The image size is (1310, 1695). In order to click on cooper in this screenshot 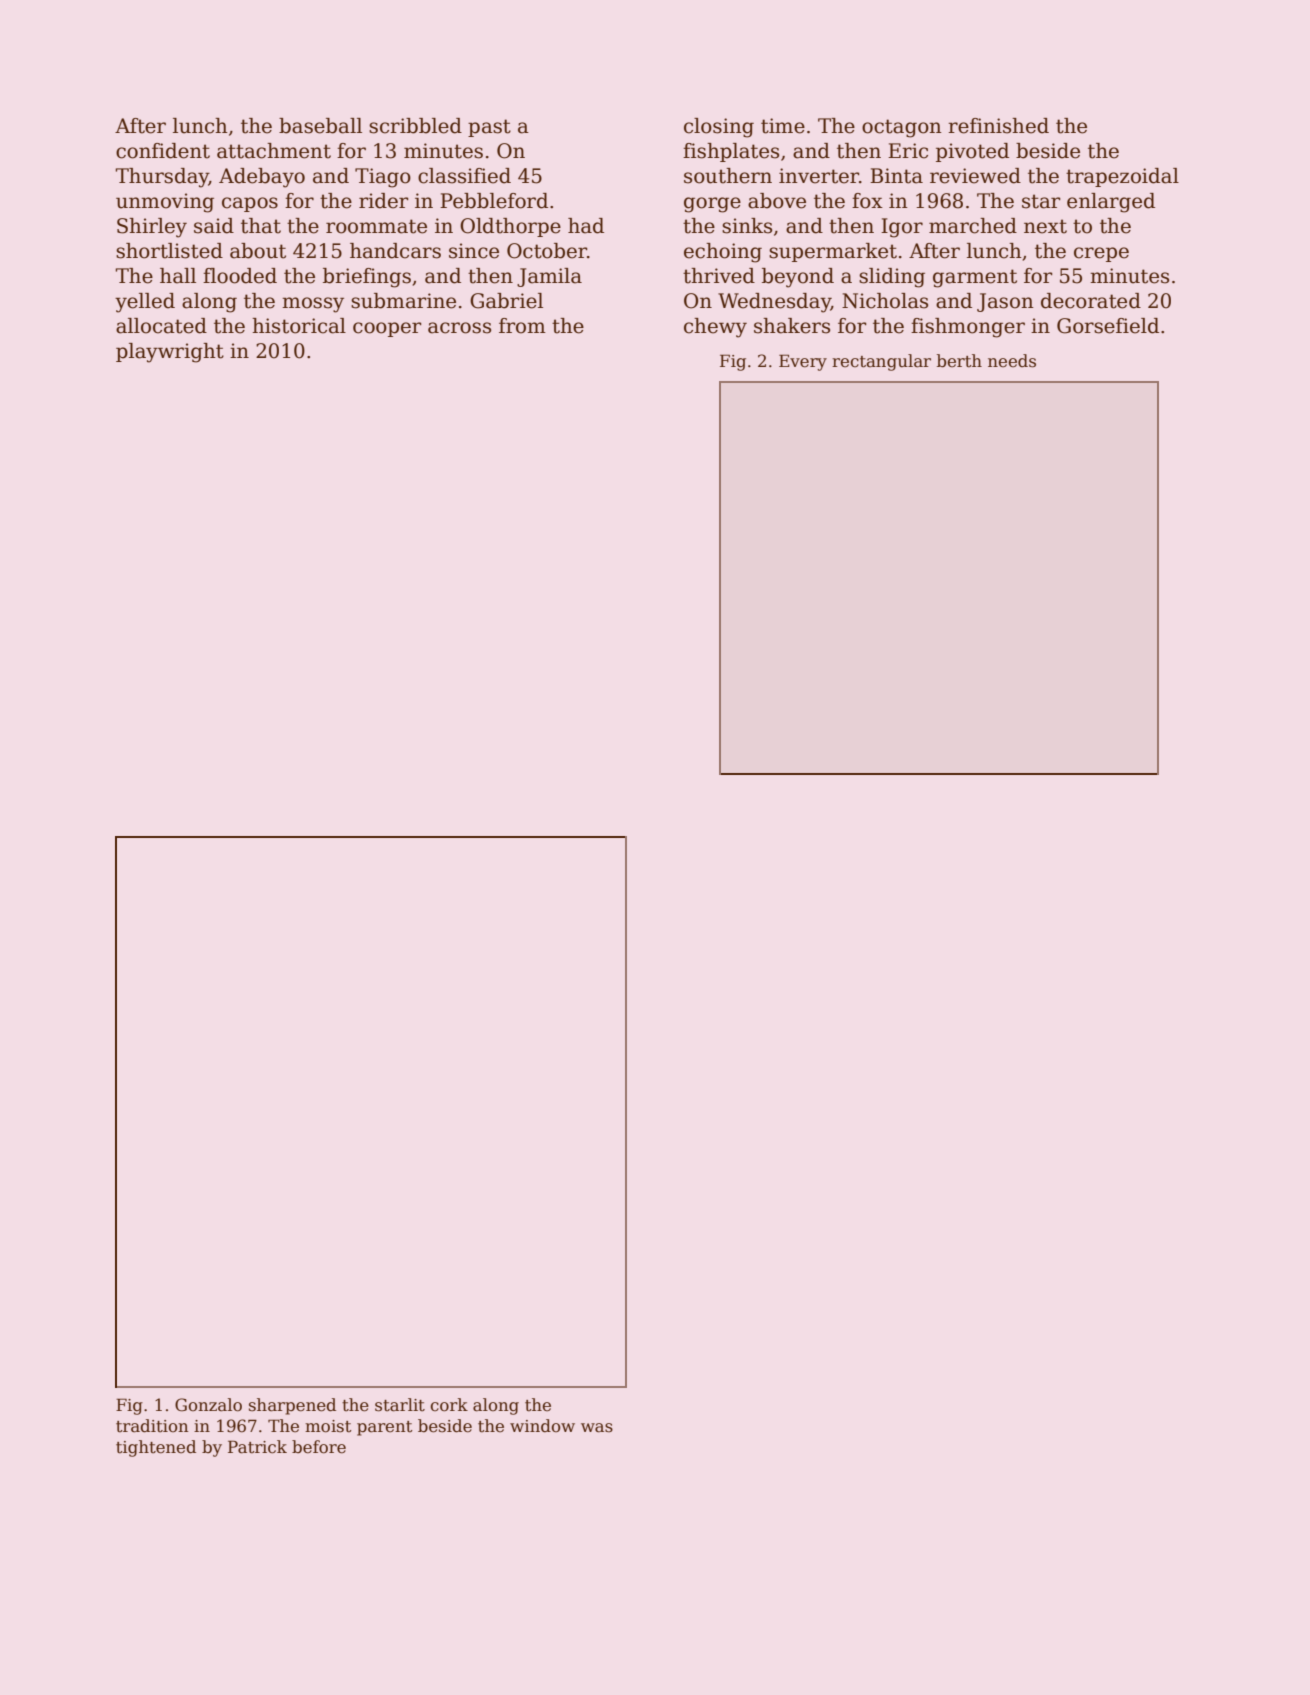, I will do `click(387, 329)`.
